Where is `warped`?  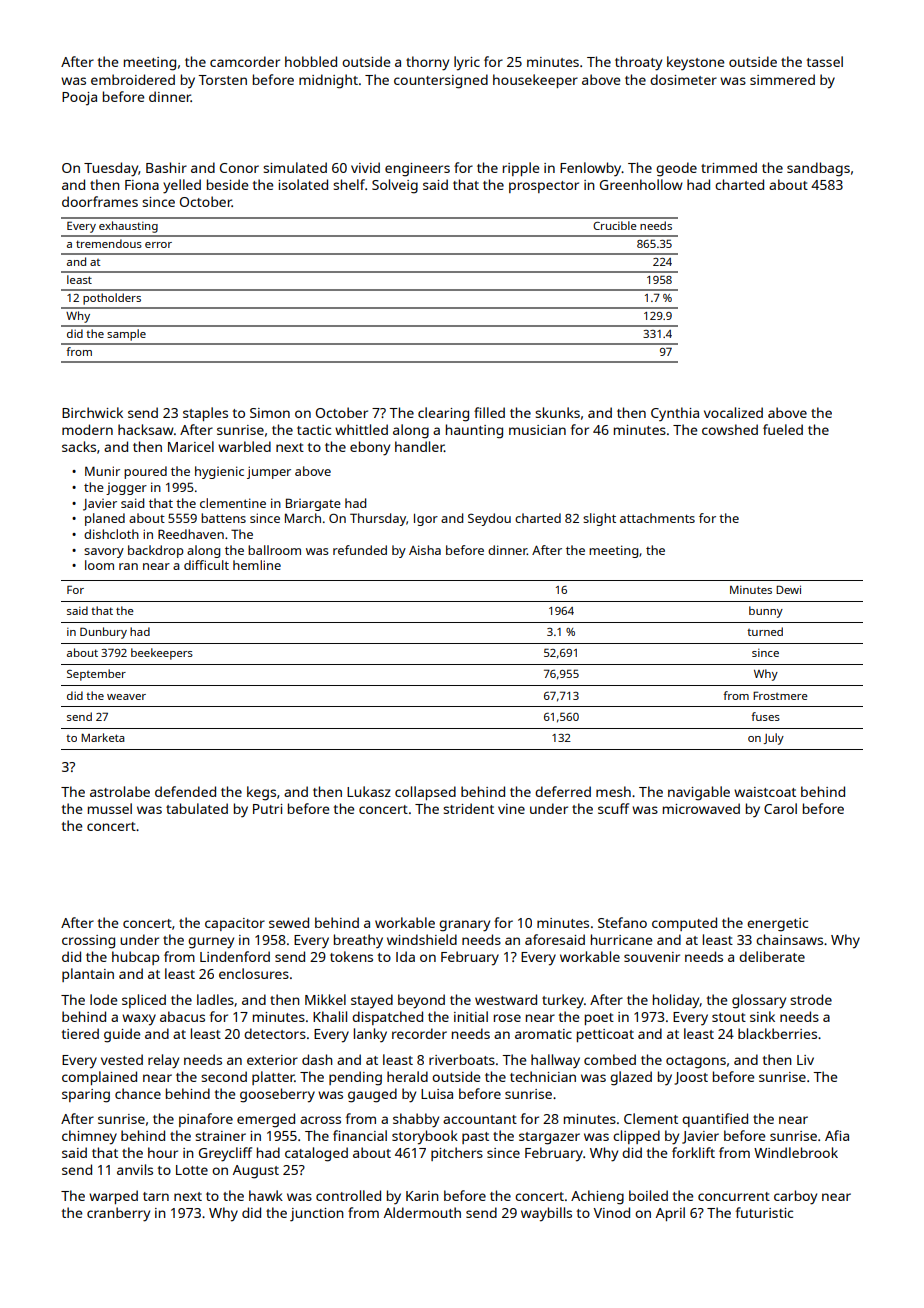 warped is located at coordinates (113, 1197).
